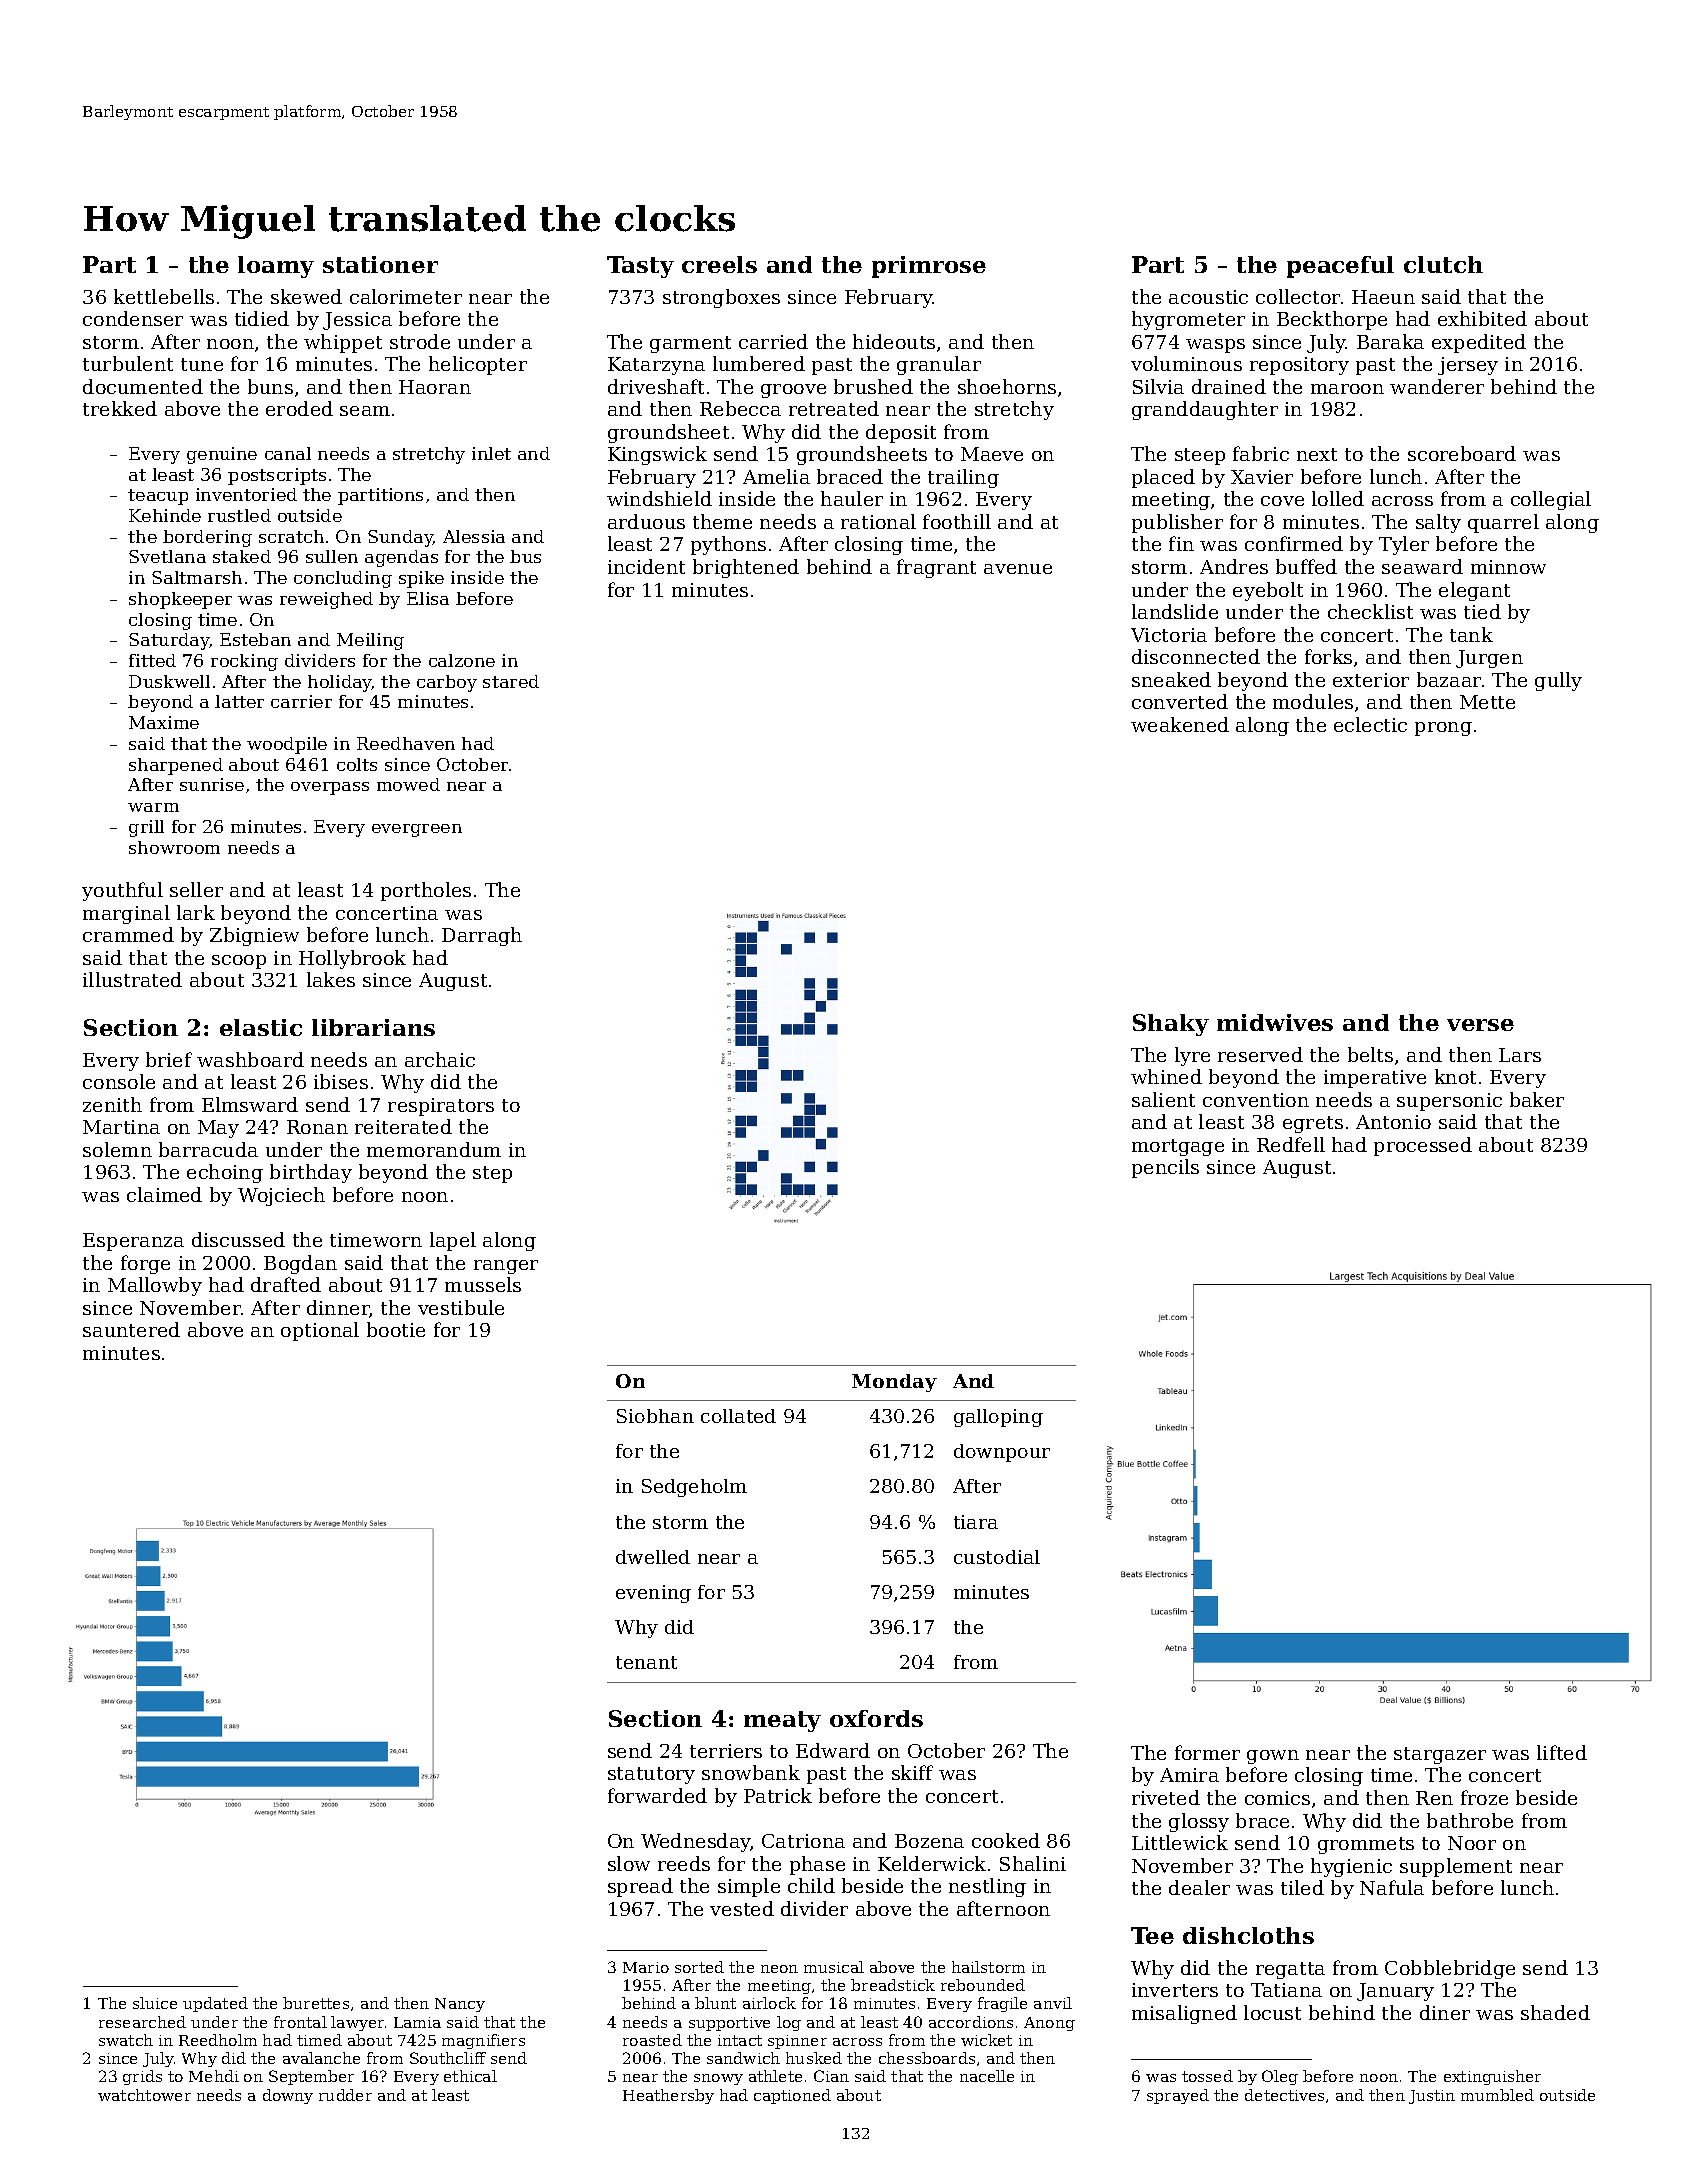 The image size is (1683, 2178). Describe the element at coordinates (155, 2003) in the screenshot. I see `sluice` at that location.
